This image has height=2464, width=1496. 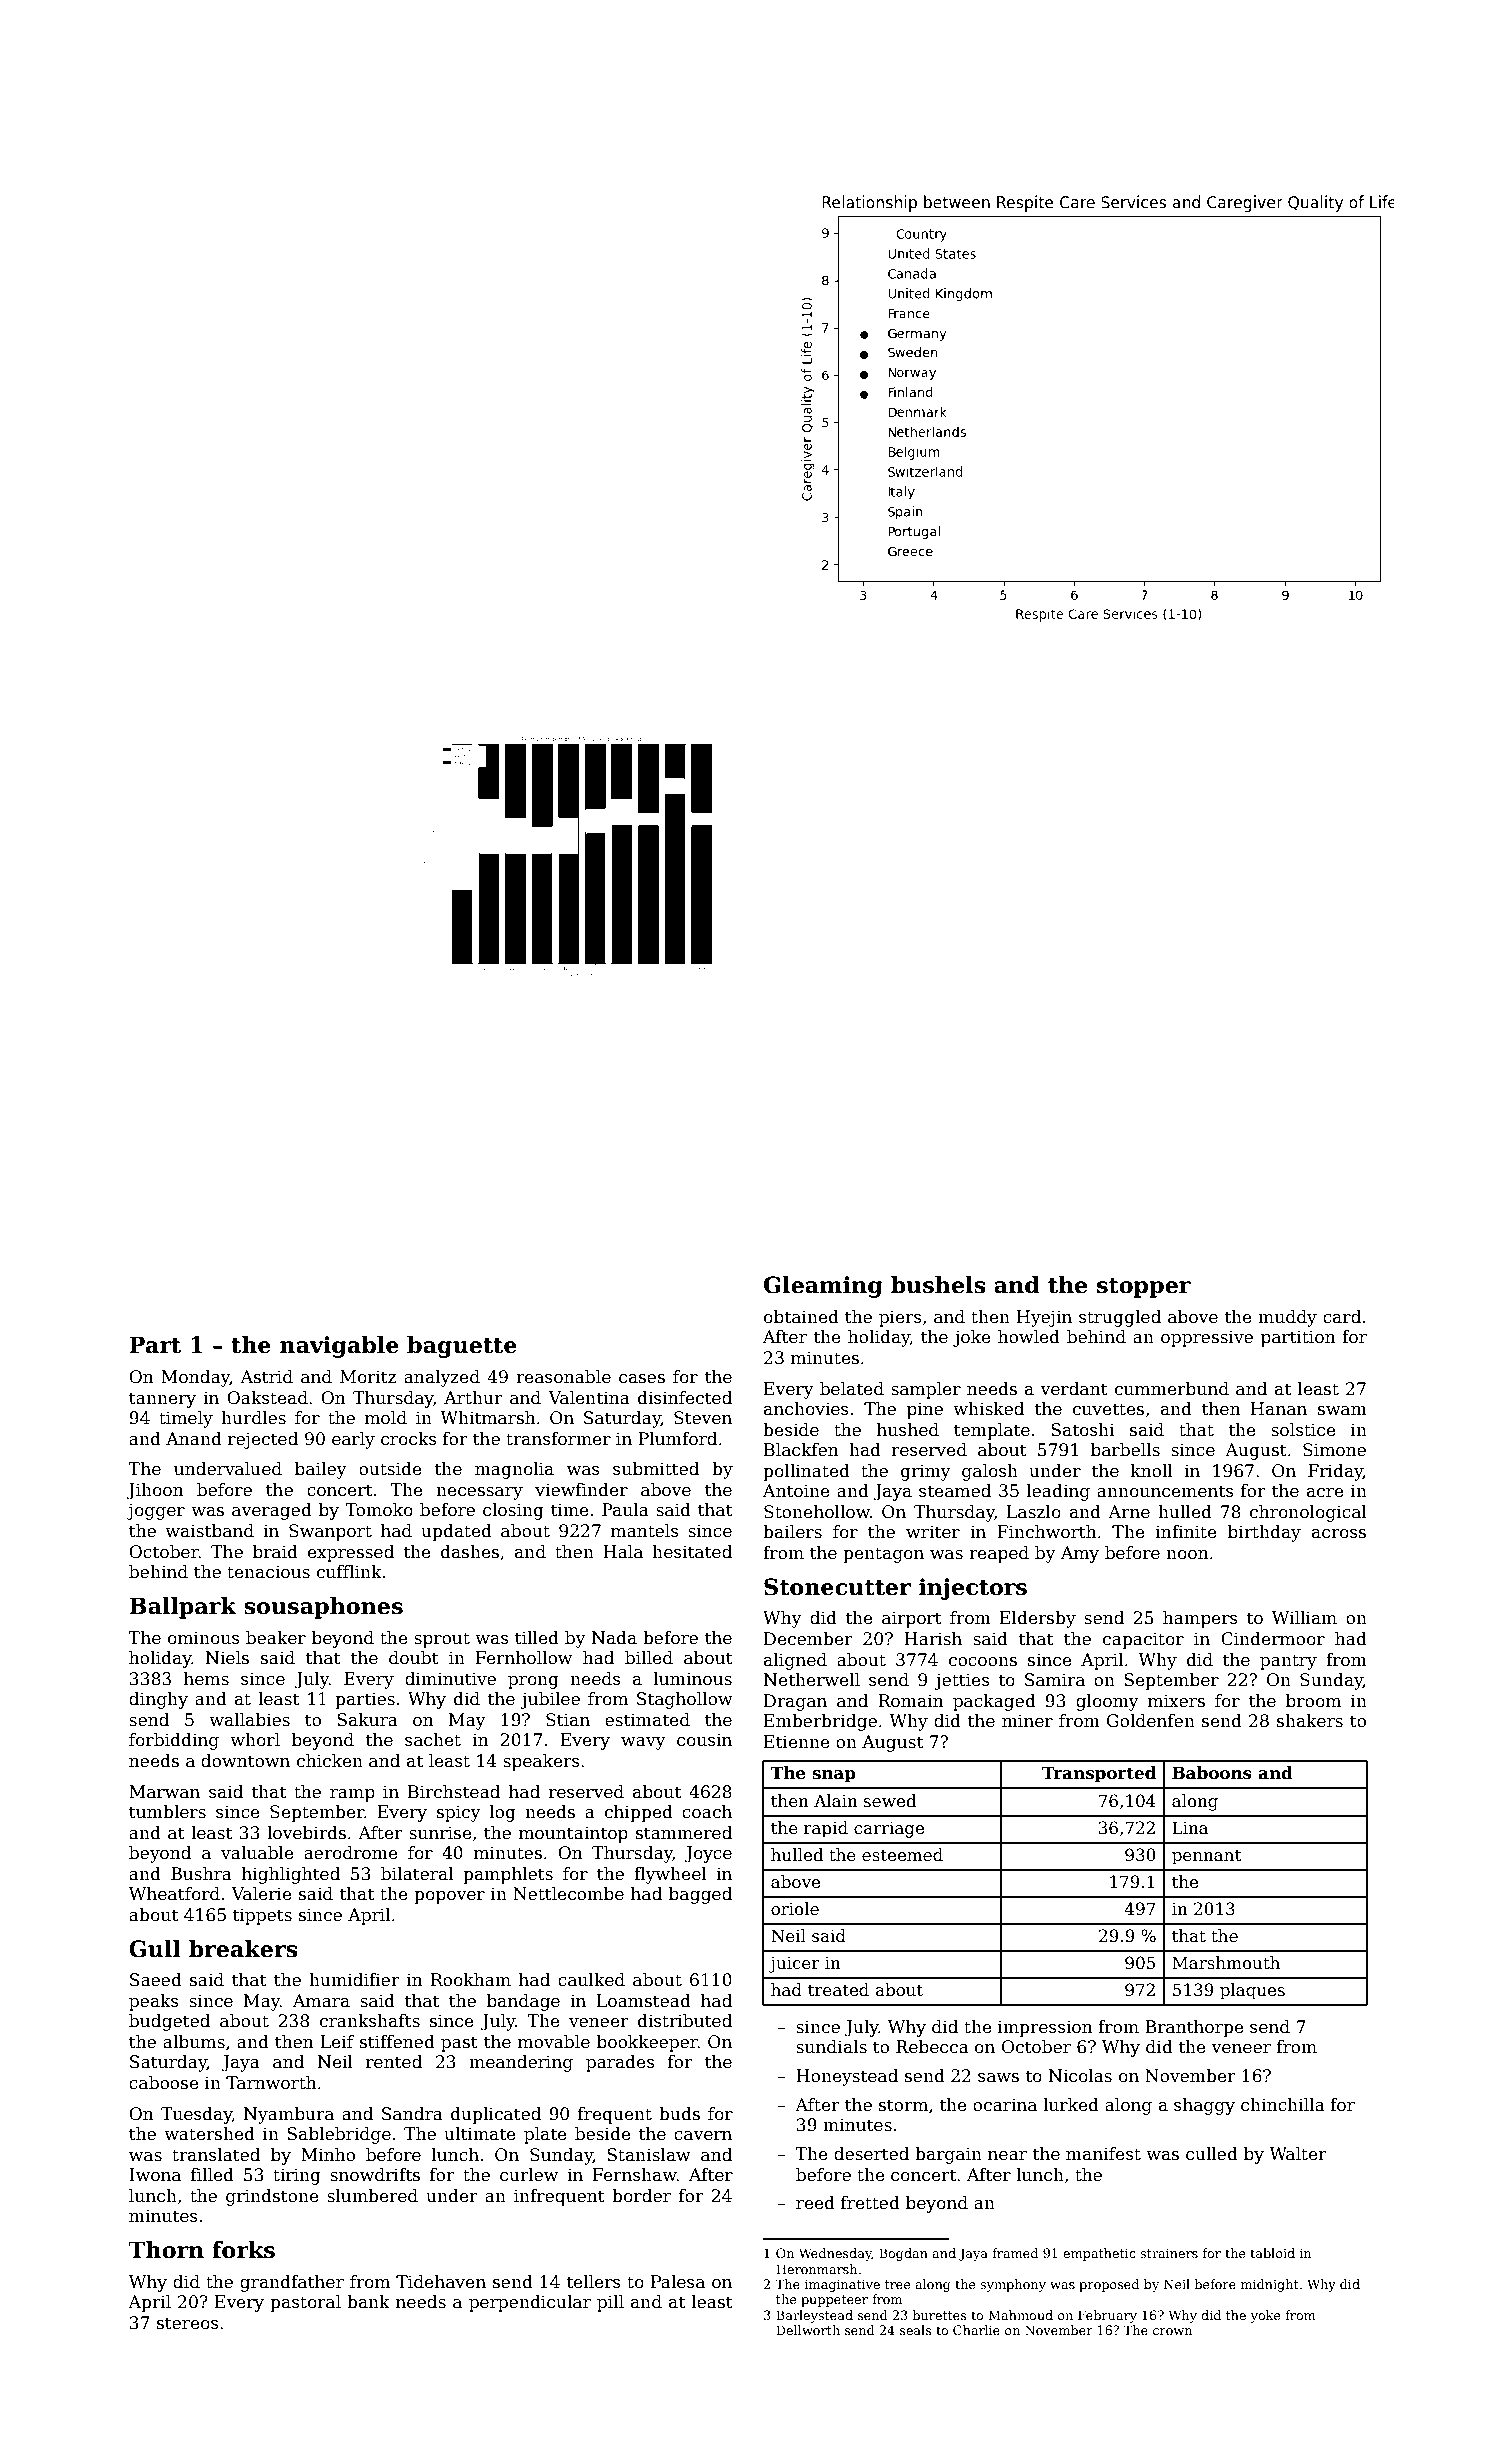 I want to click on Barleystead, so click(x=814, y=2316).
